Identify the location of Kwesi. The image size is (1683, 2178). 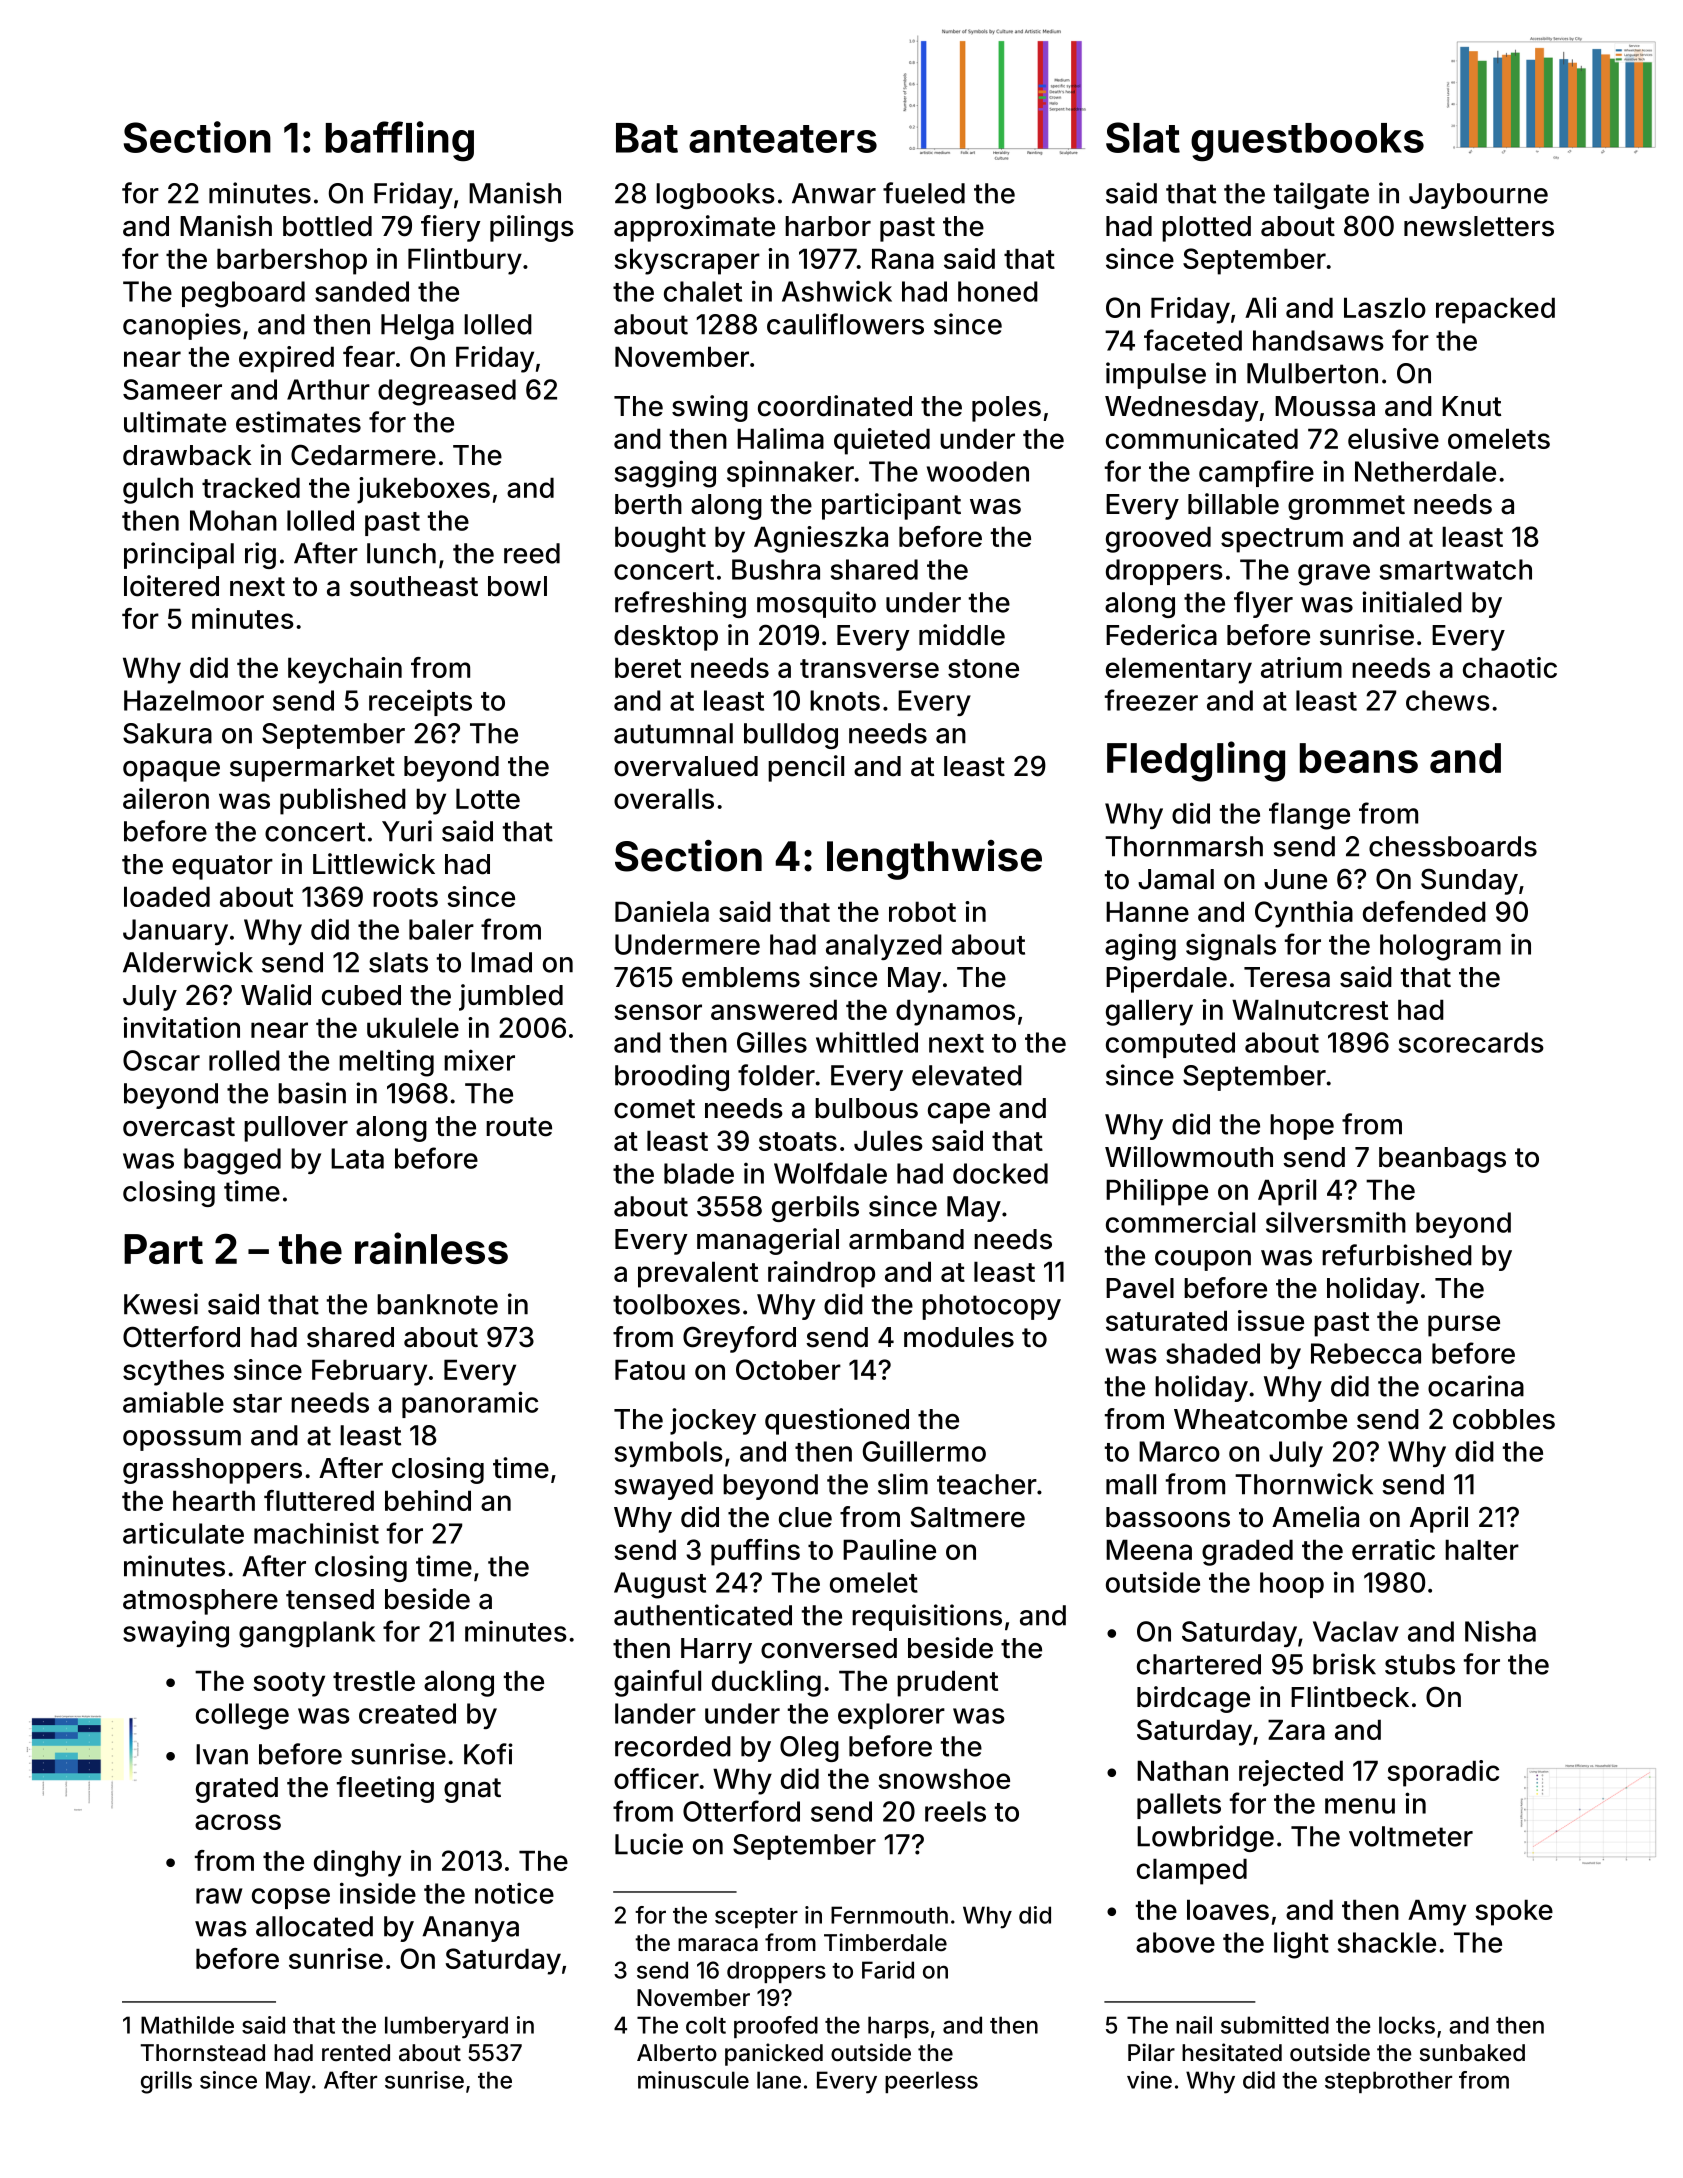
(161, 1304).
